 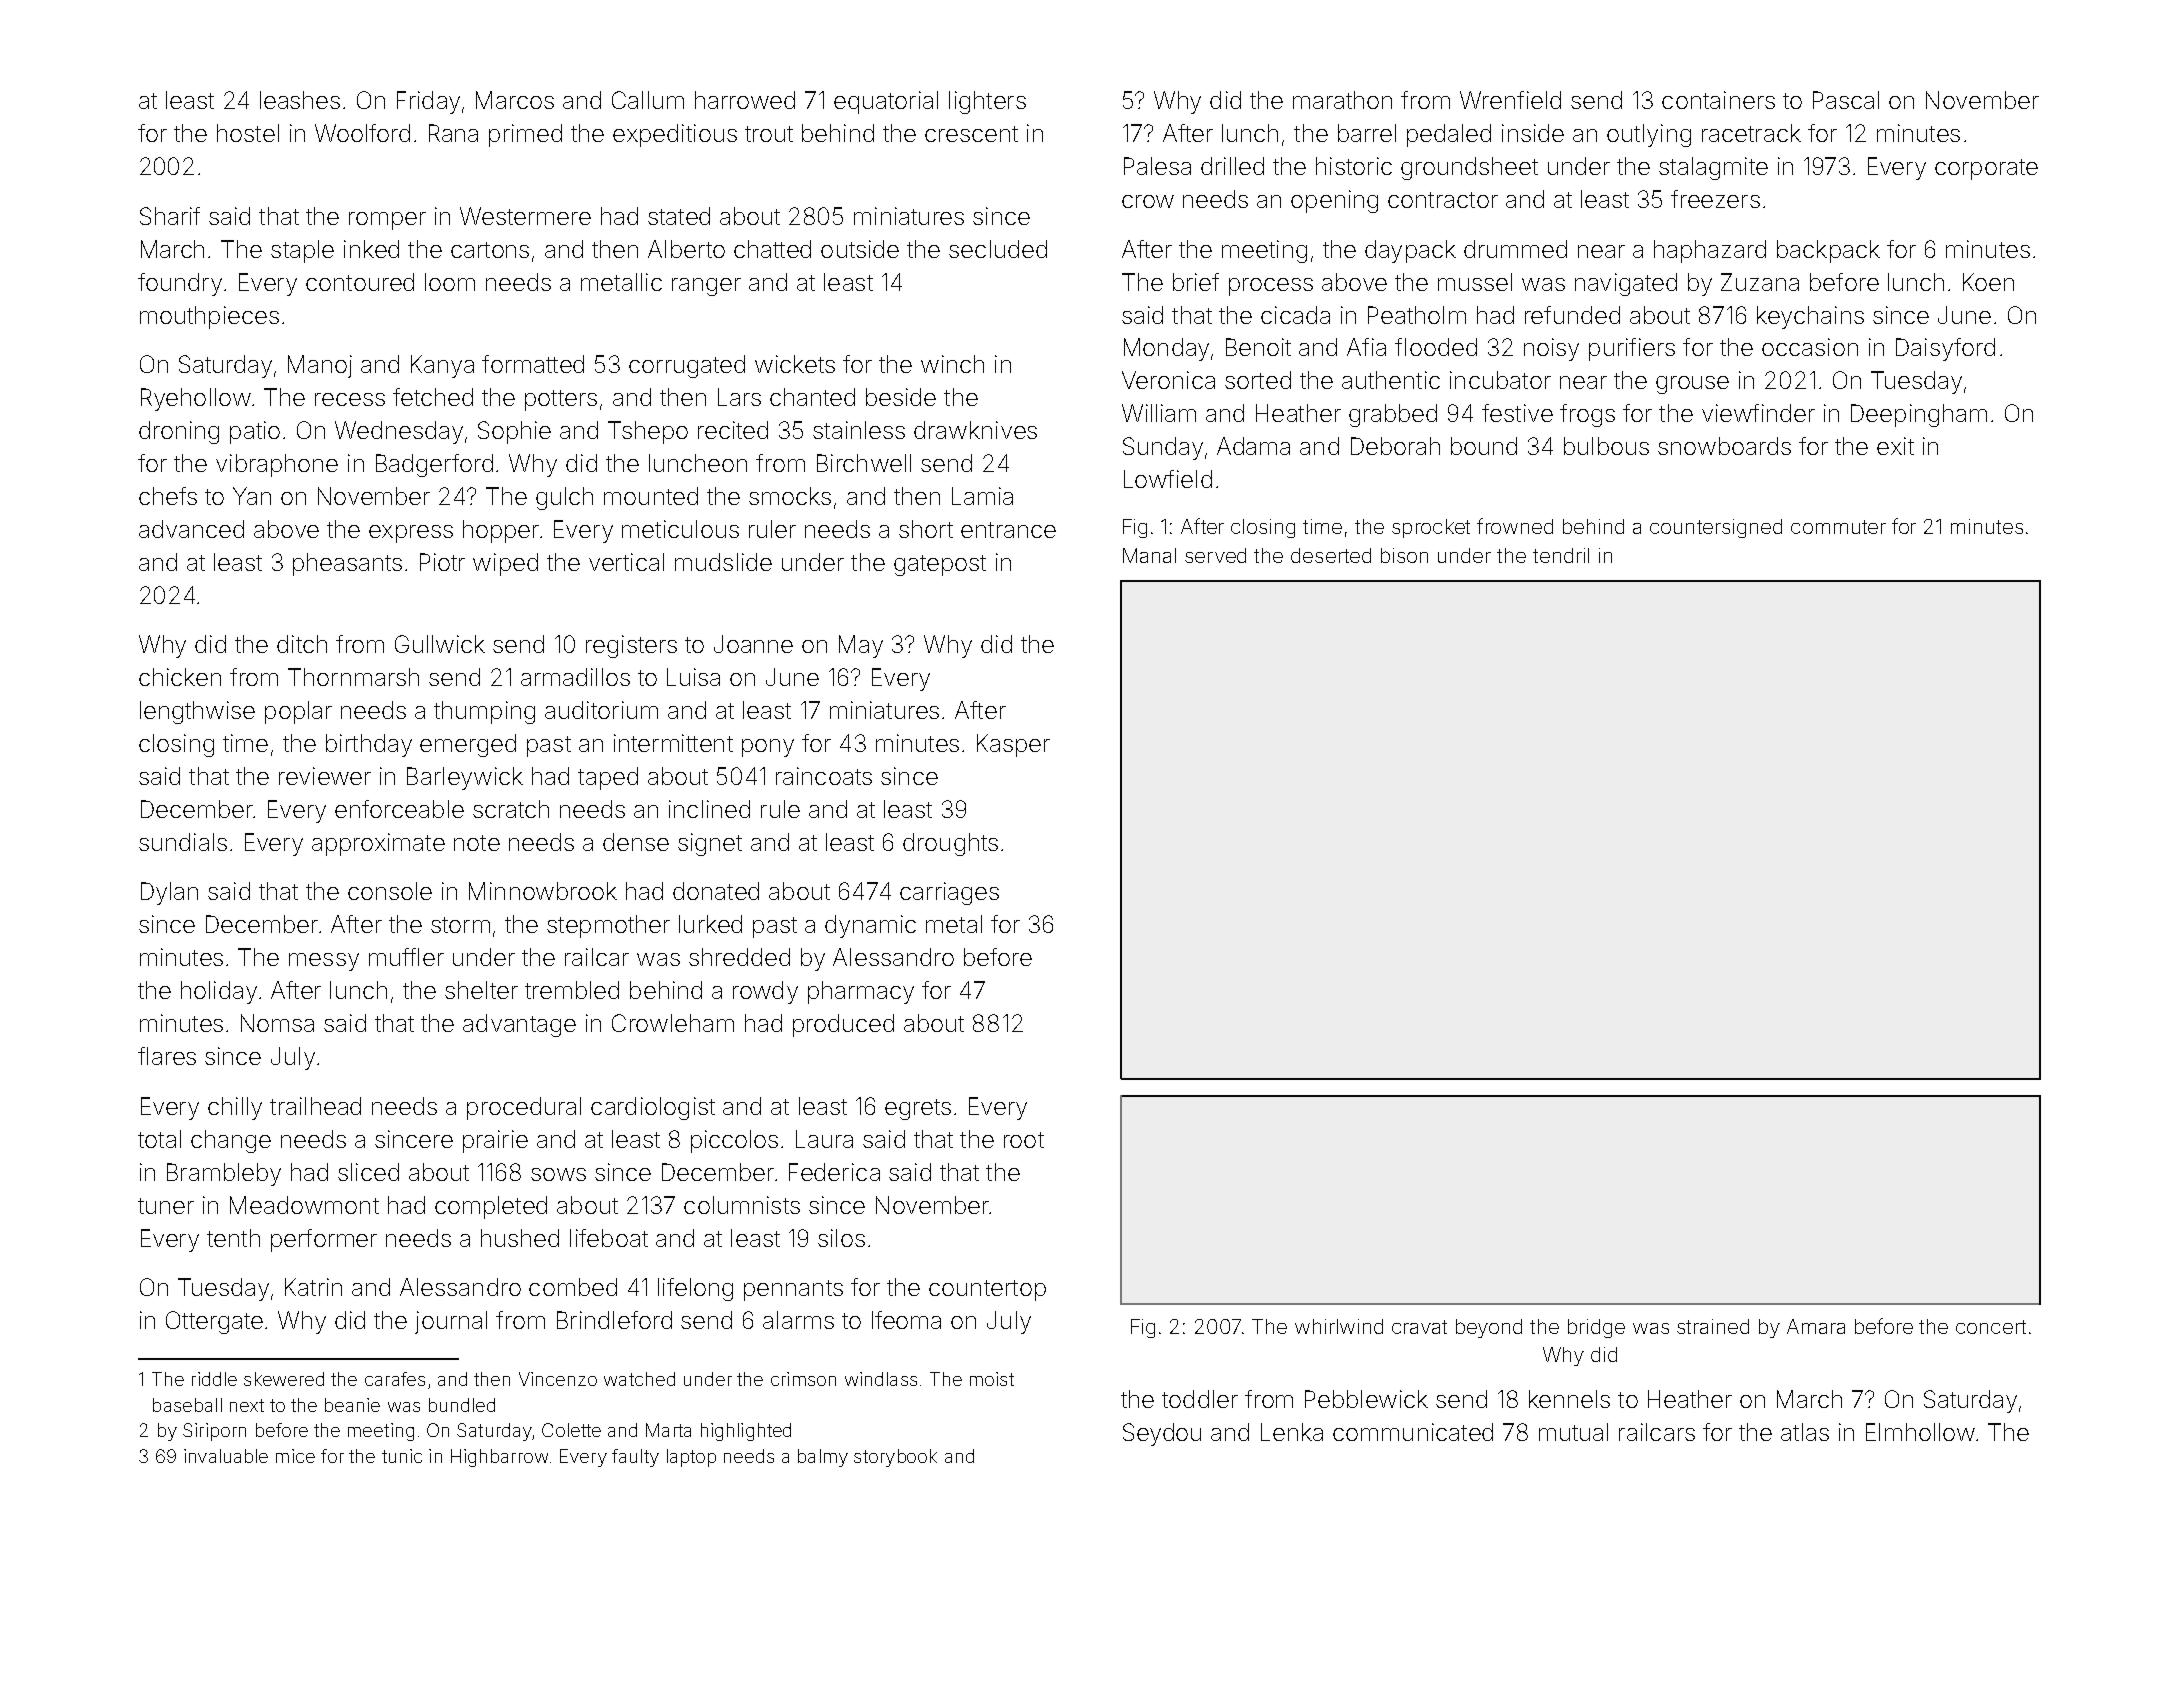 What do you see at coordinates (226, 1456) in the screenshot?
I see `invaluable` at bounding box center [226, 1456].
